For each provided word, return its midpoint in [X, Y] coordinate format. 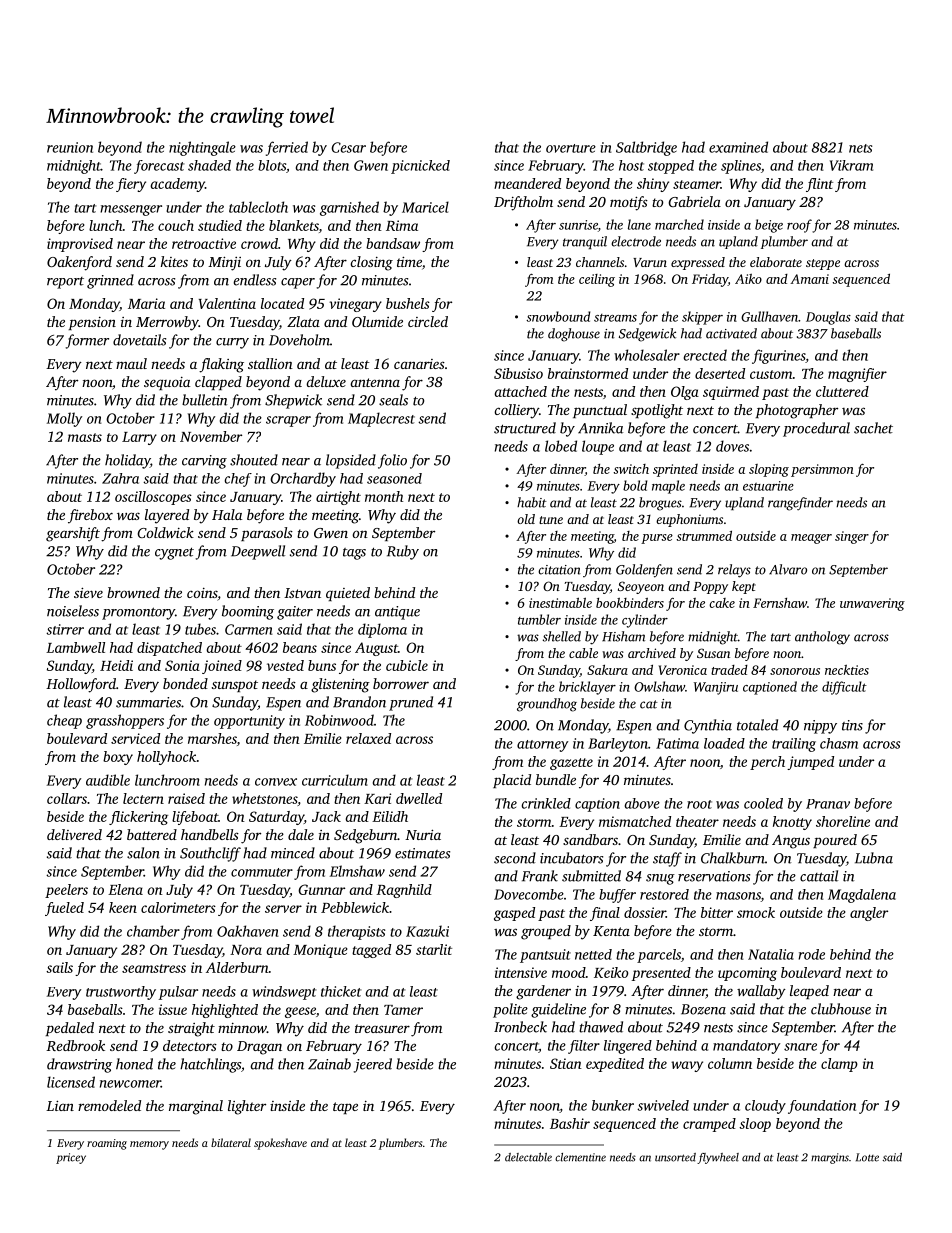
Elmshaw [357, 871]
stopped [671, 167]
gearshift [73, 534]
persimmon [822, 470]
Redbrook [75, 1045]
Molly [64, 419]
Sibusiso [518, 373]
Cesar [348, 147]
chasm [839, 743]
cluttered [842, 391]
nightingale [202, 148]
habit [532, 502]
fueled [64, 909]
